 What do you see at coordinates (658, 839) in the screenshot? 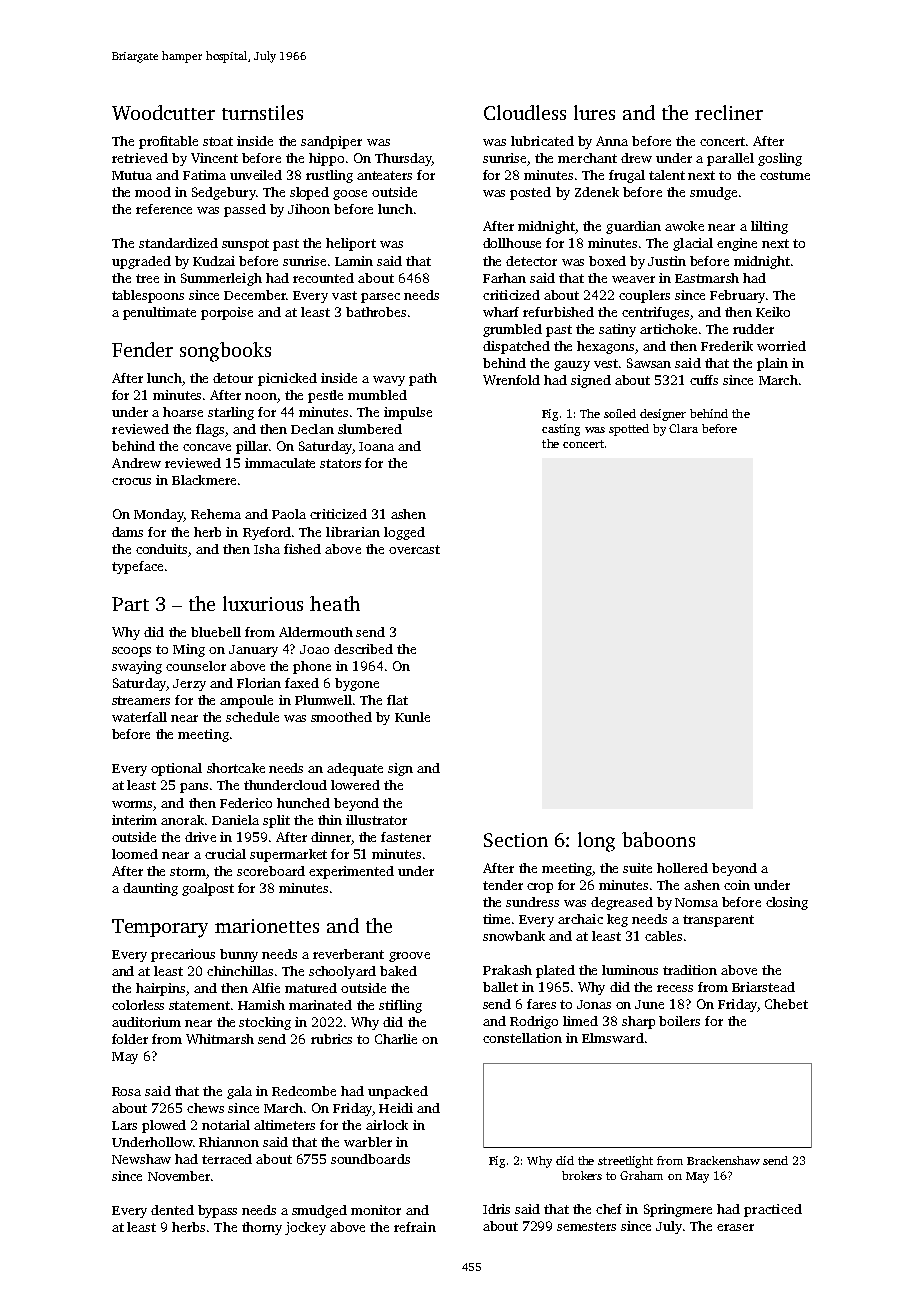
I see `baboons` at bounding box center [658, 839].
